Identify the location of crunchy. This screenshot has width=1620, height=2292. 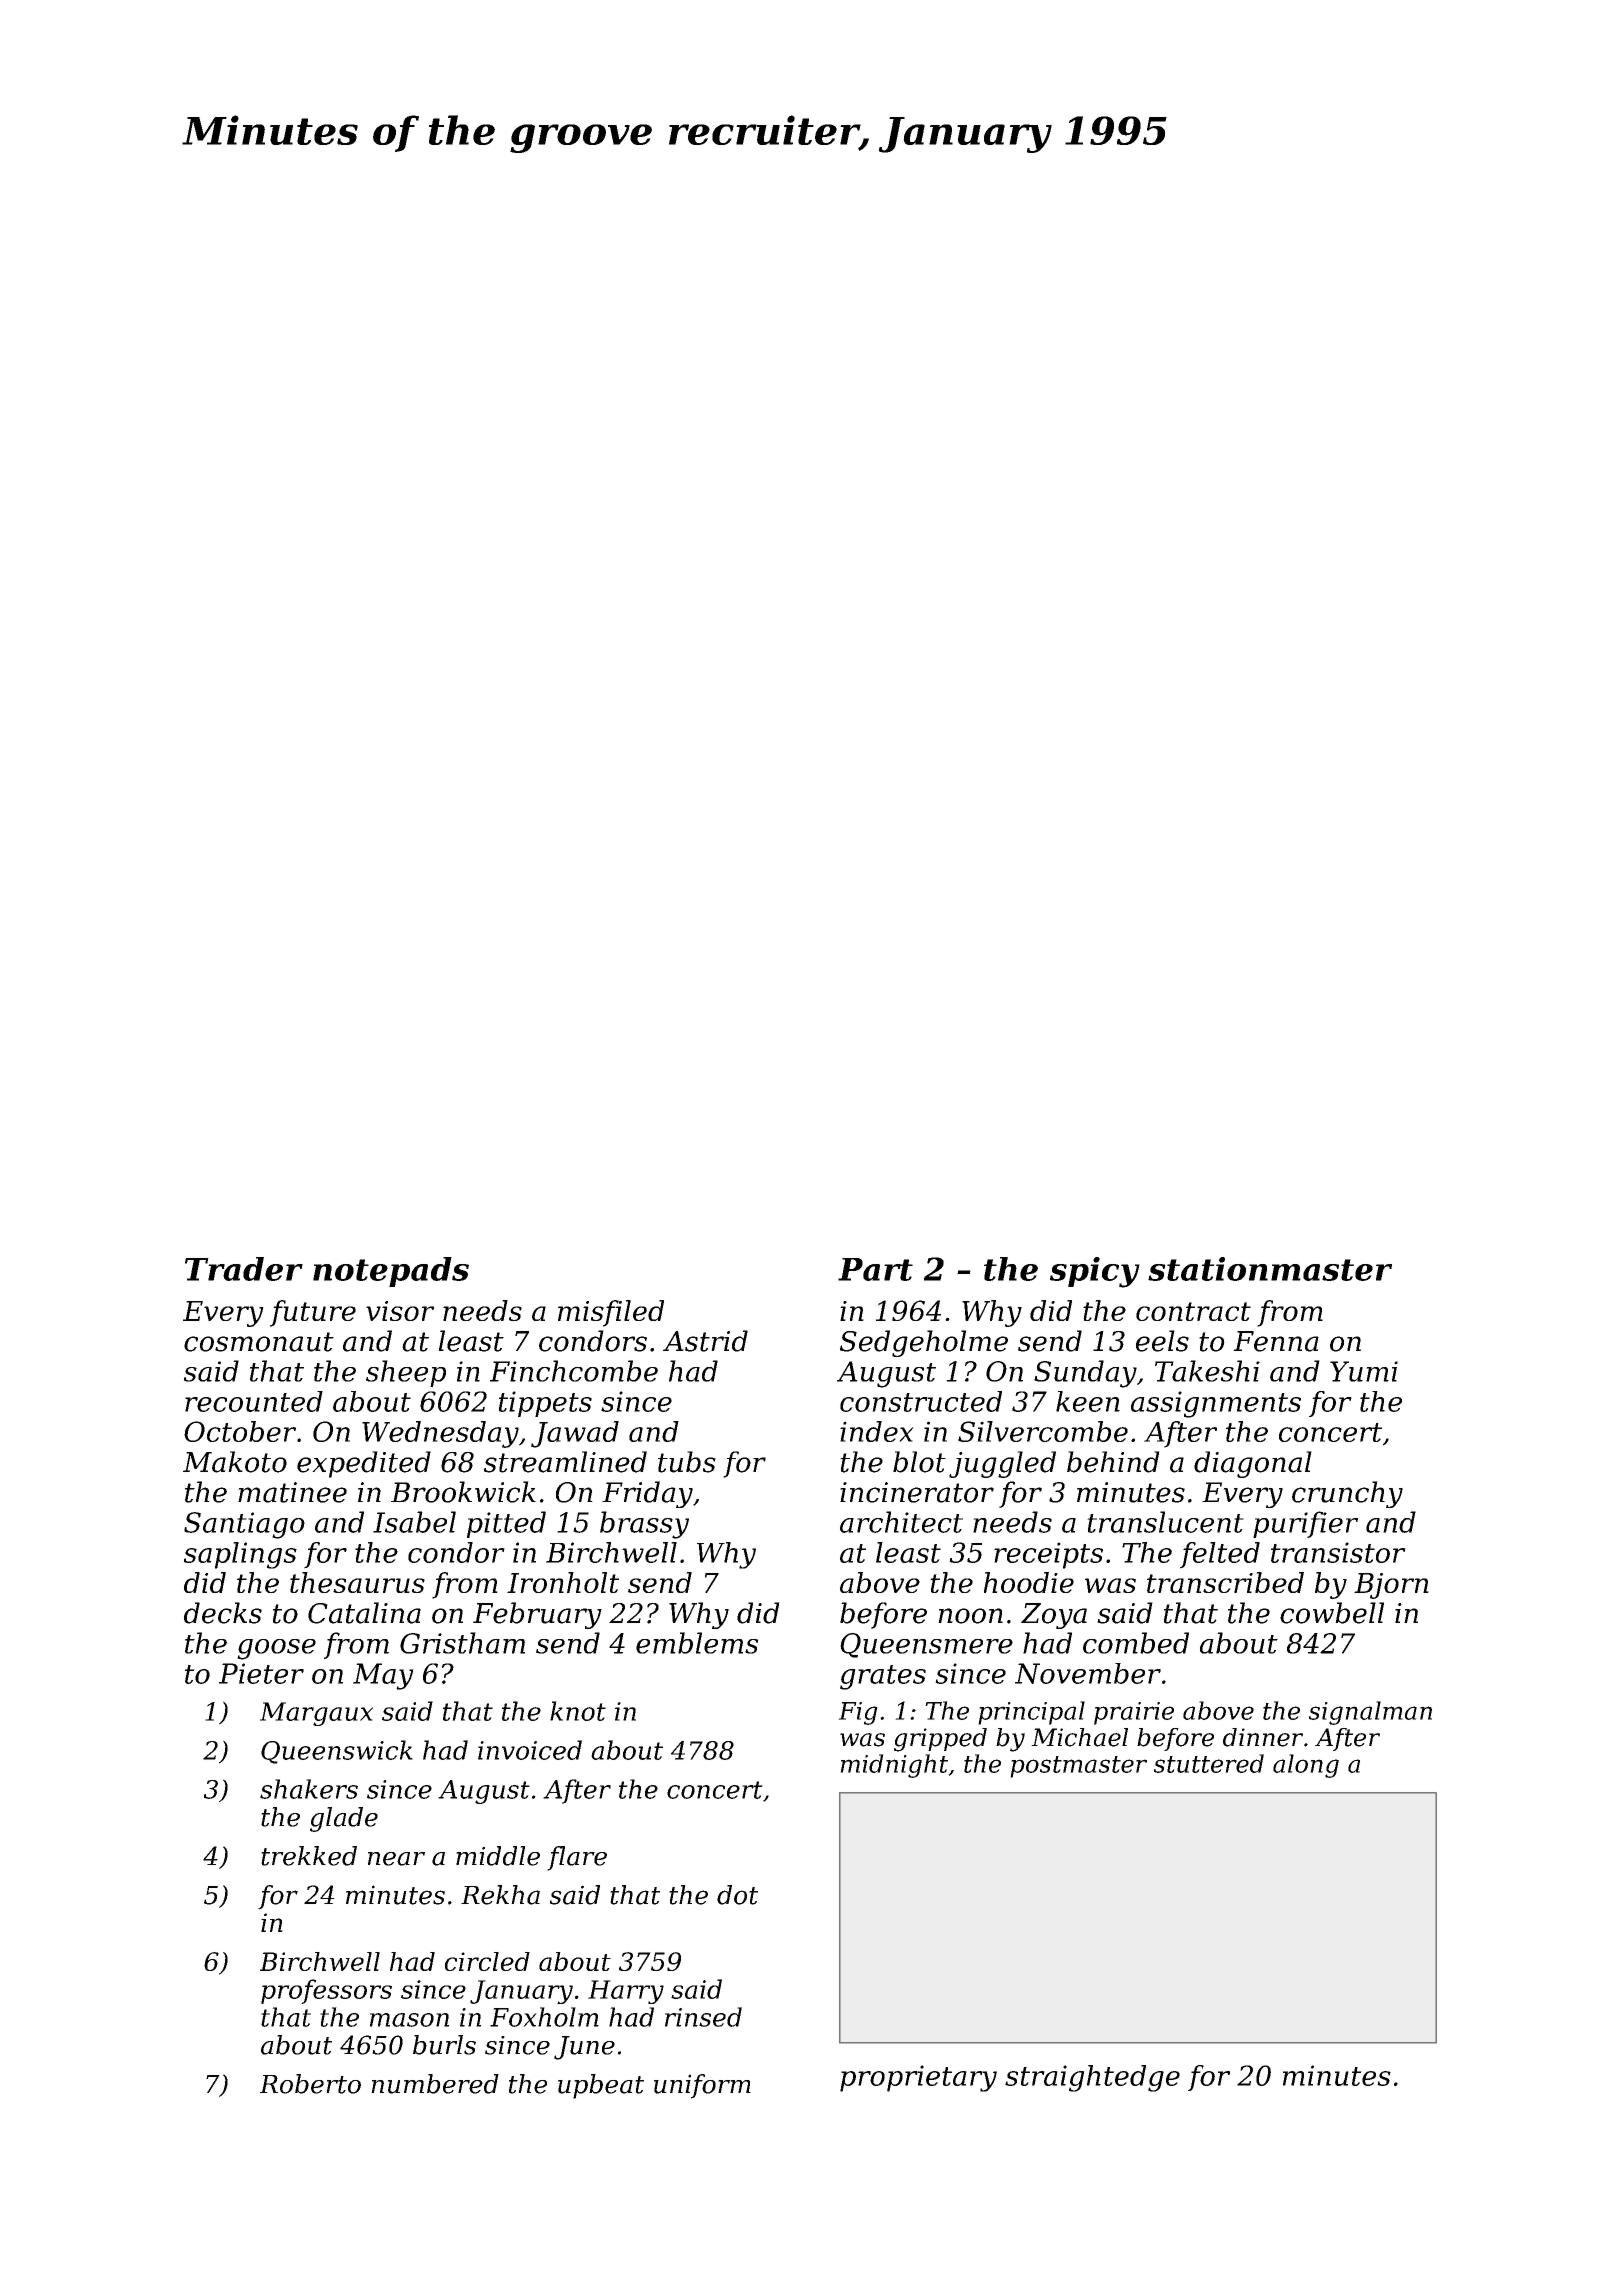
(1347, 1494).
